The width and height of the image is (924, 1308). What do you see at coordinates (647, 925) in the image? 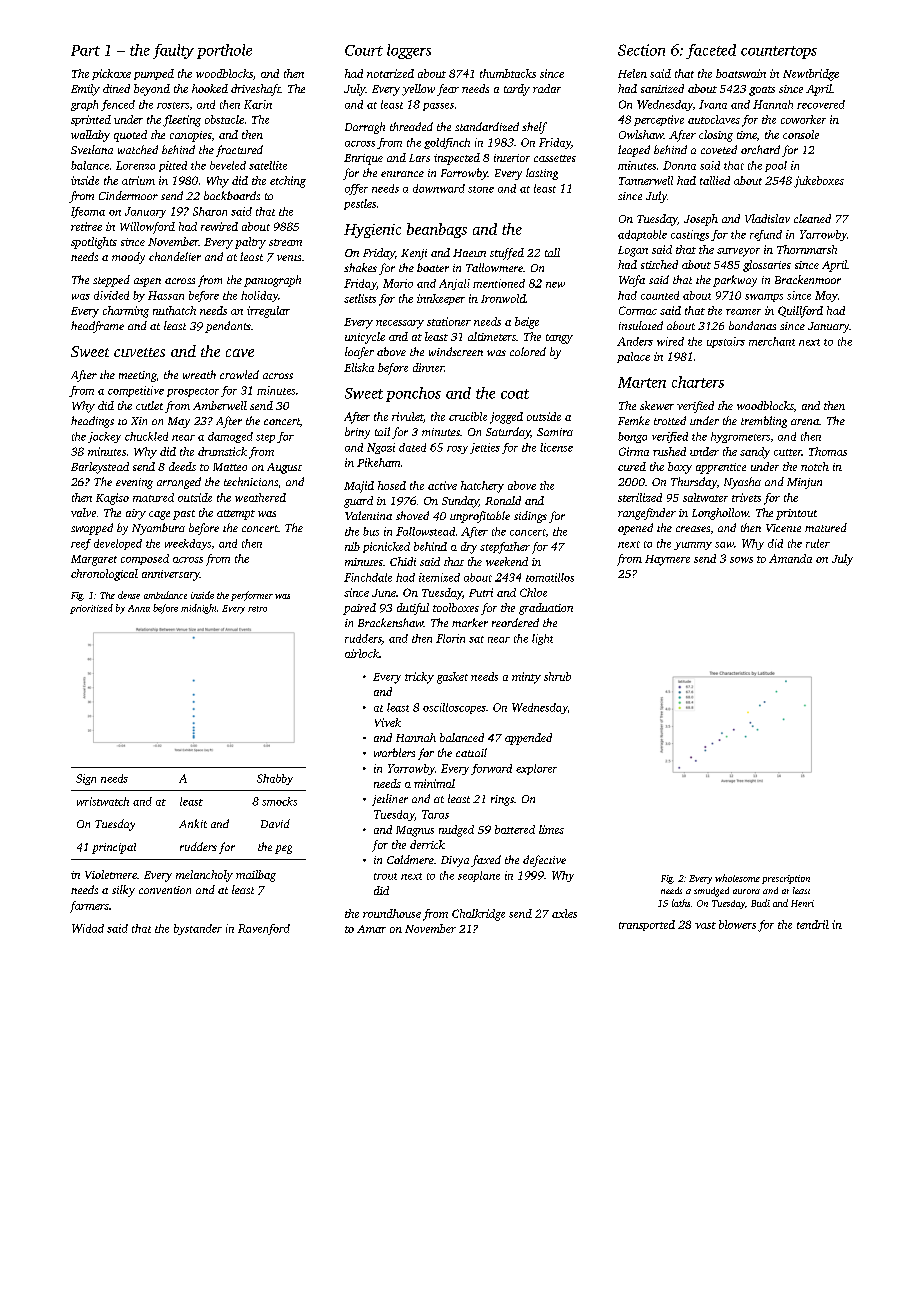
I see `transported` at bounding box center [647, 925].
